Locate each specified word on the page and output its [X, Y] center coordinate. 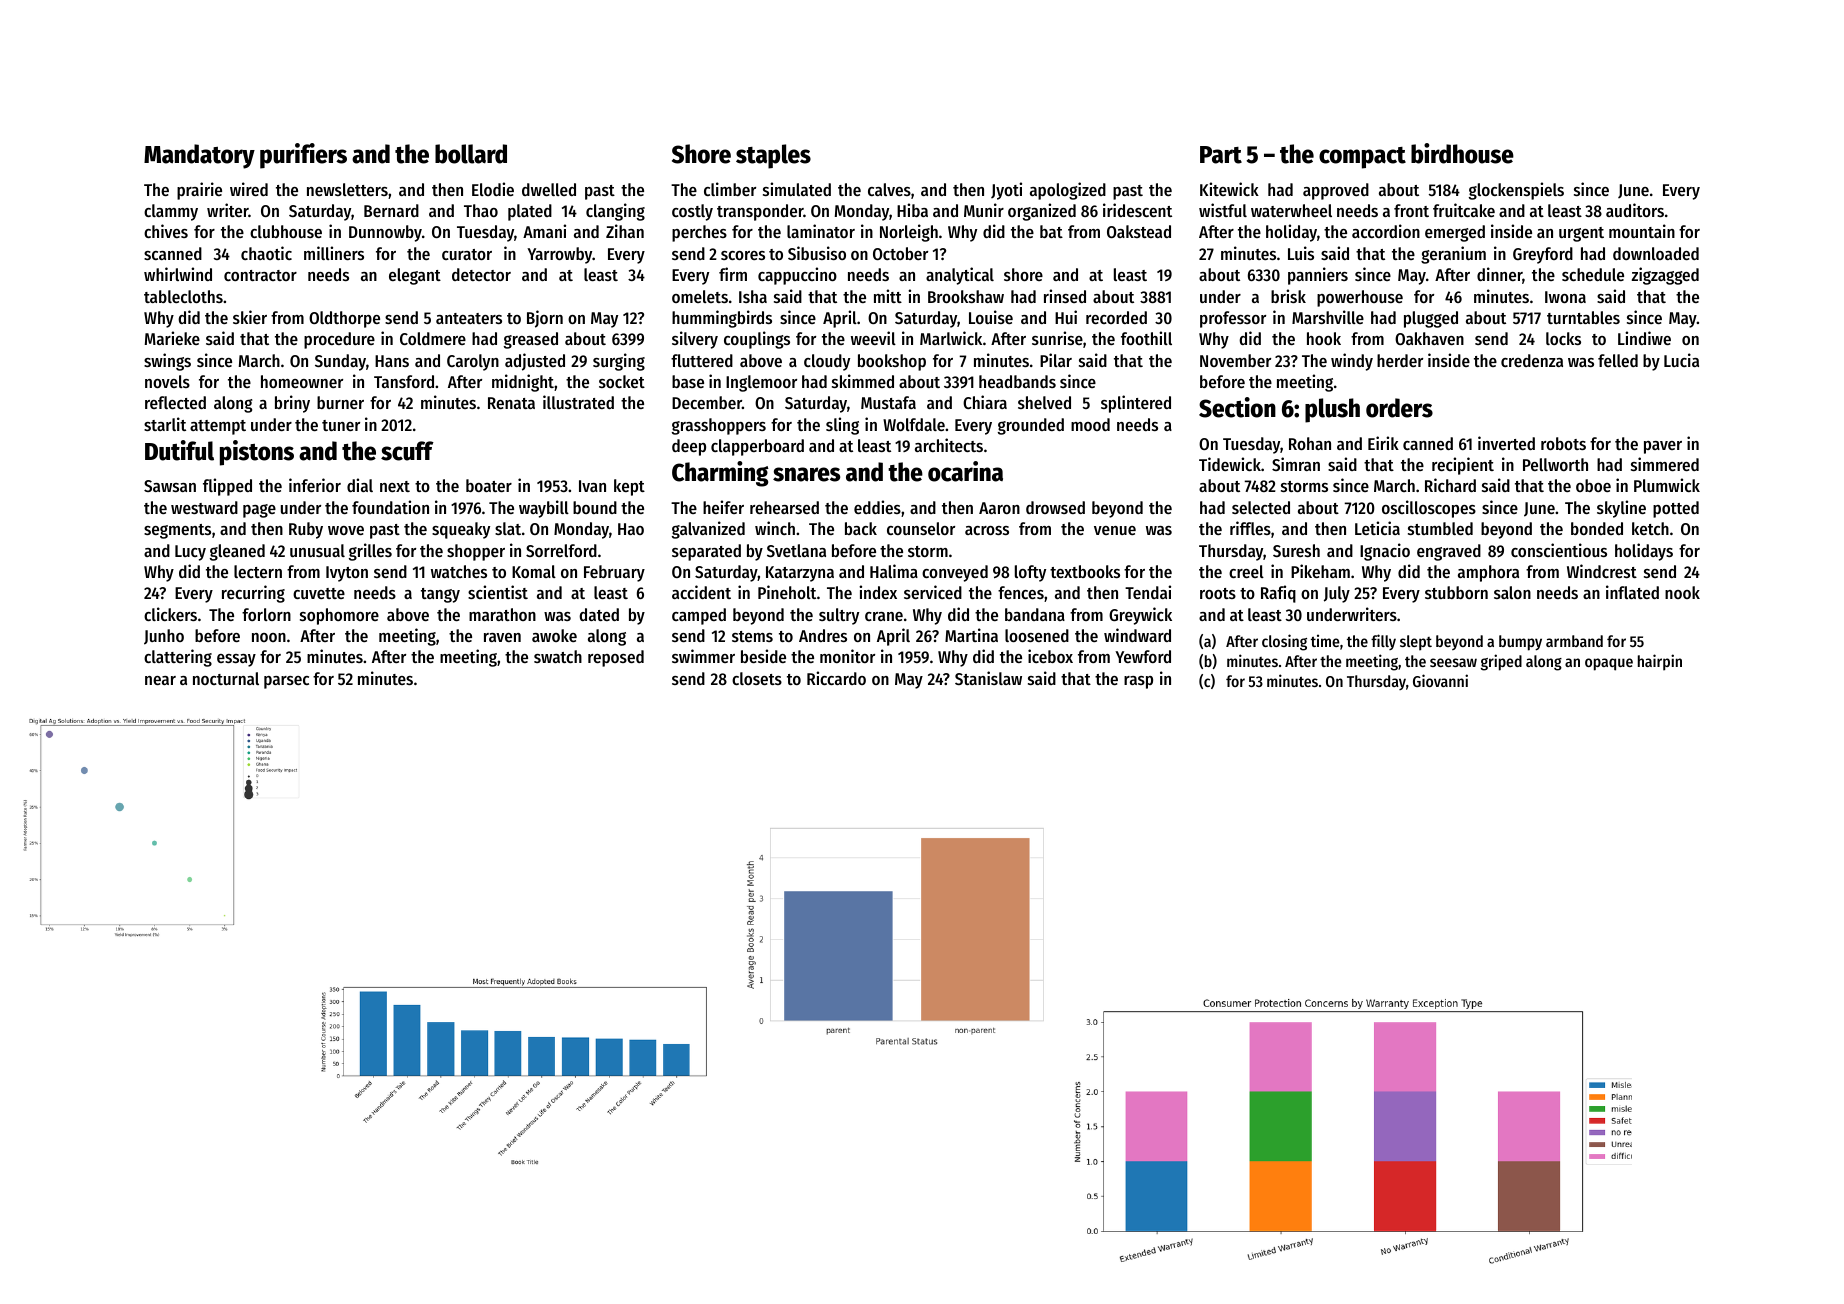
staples [773, 156]
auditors [1635, 210]
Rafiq [1278, 594]
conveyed [955, 573]
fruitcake [1464, 210]
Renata [511, 403]
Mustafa [888, 402]
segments [177, 531]
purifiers [303, 156]
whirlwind [178, 274]
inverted [1506, 443]
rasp [1138, 682]
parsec [286, 682]
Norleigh [909, 233]
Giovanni [1440, 680]
